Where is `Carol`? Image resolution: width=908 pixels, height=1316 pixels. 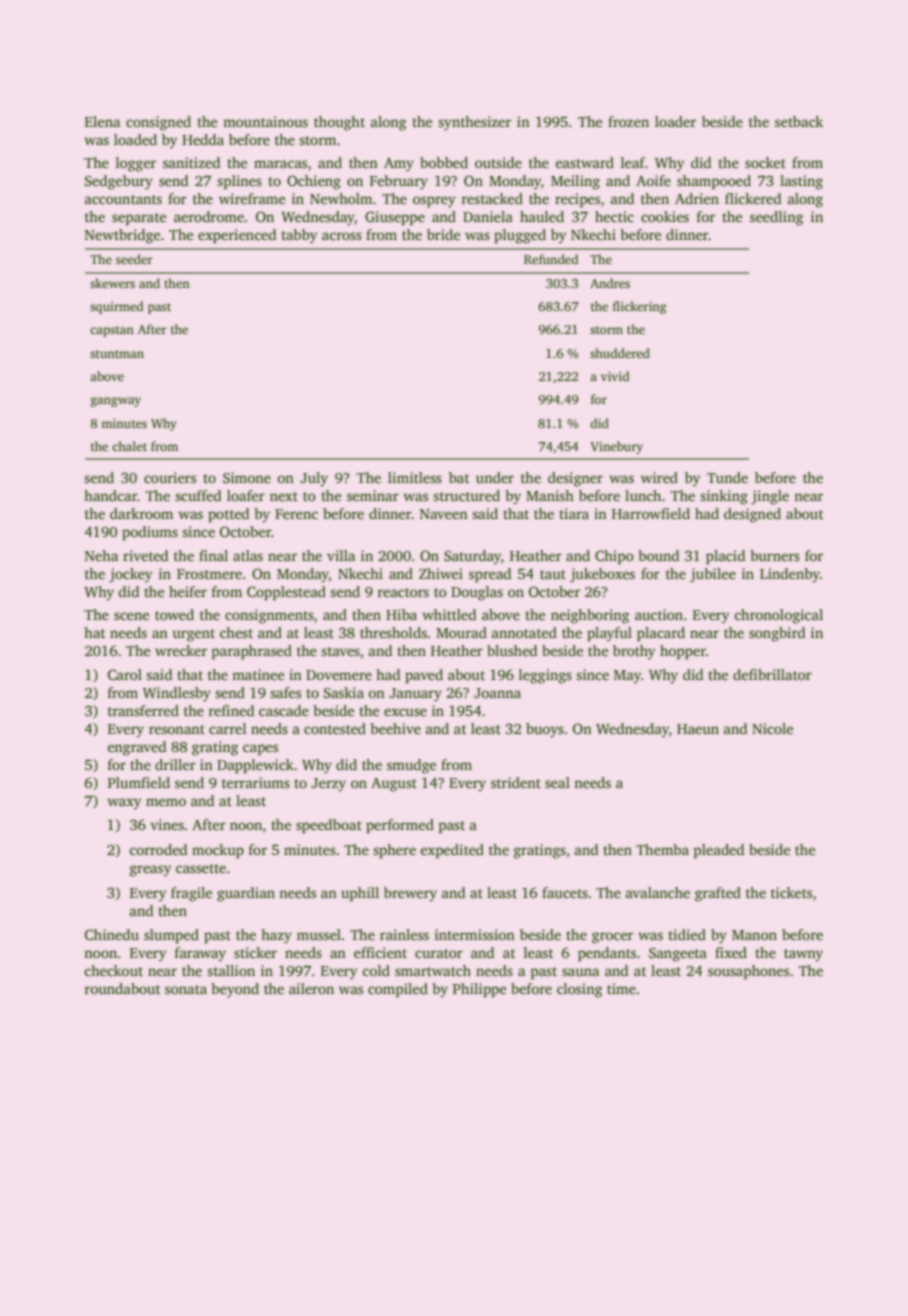
Carol is located at coordinates (125, 674).
